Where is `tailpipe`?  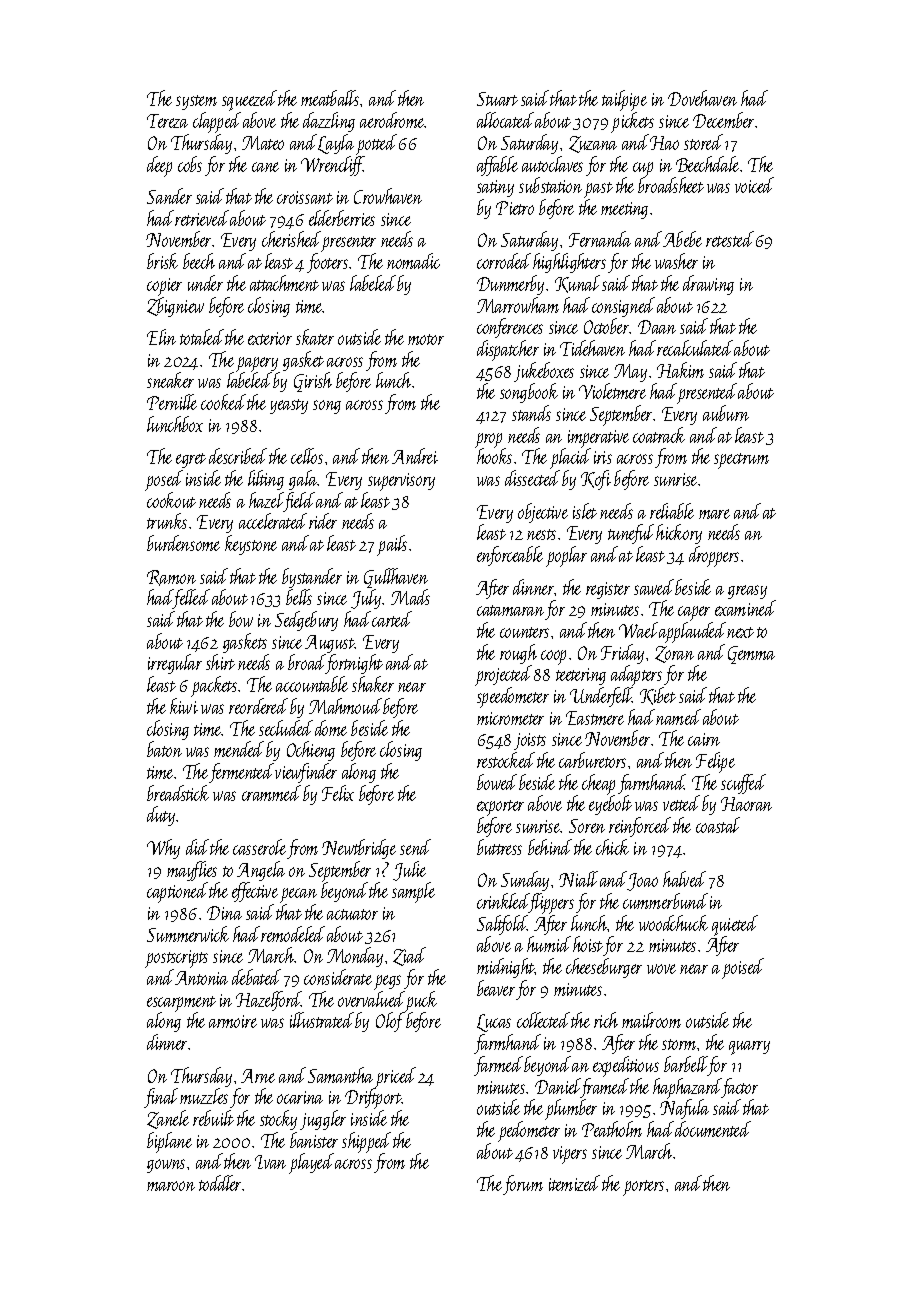
tailpipe is located at coordinates (624, 100).
